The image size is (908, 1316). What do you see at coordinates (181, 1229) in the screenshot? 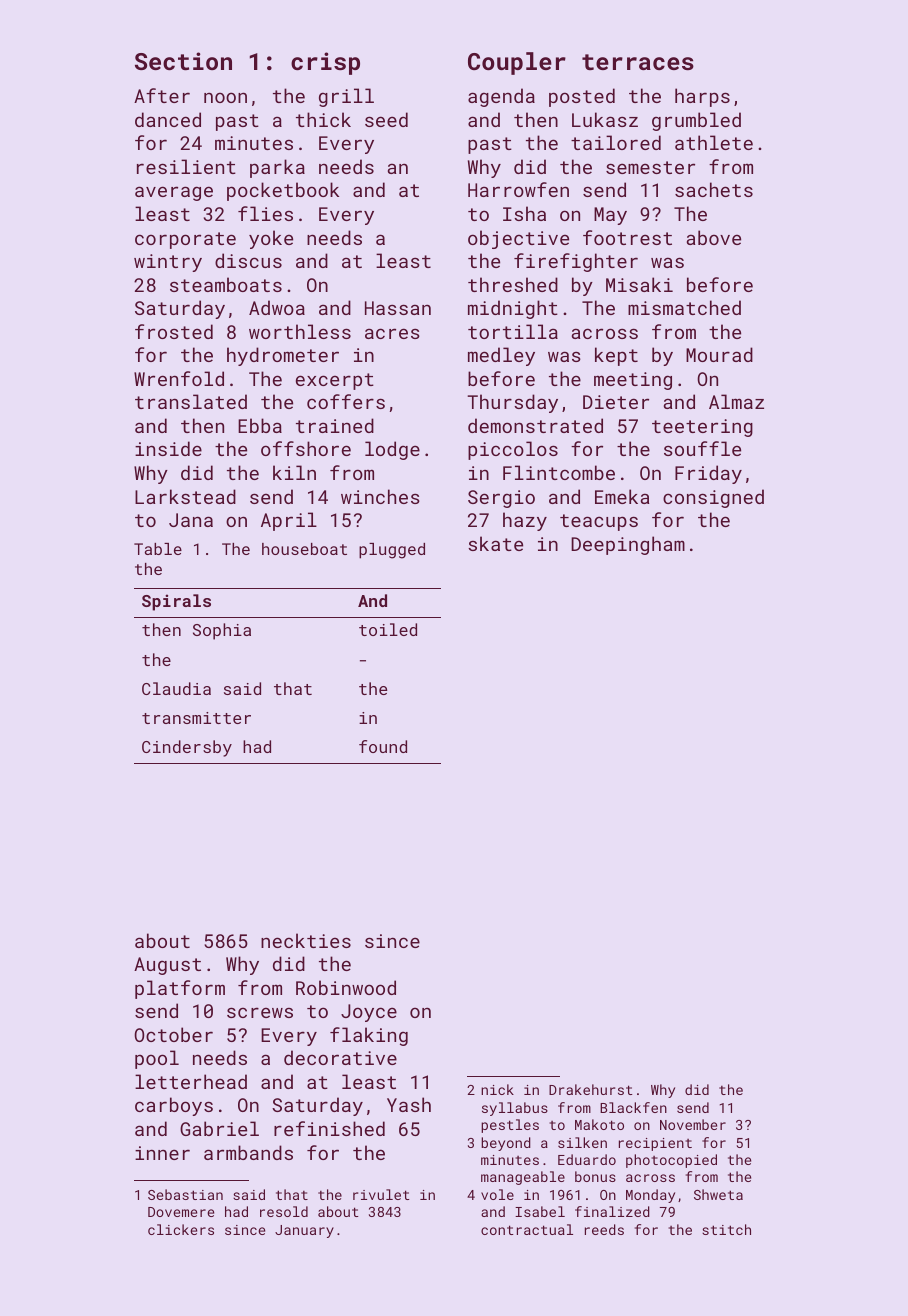
I see `clickers` at bounding box center [181, 1229].
